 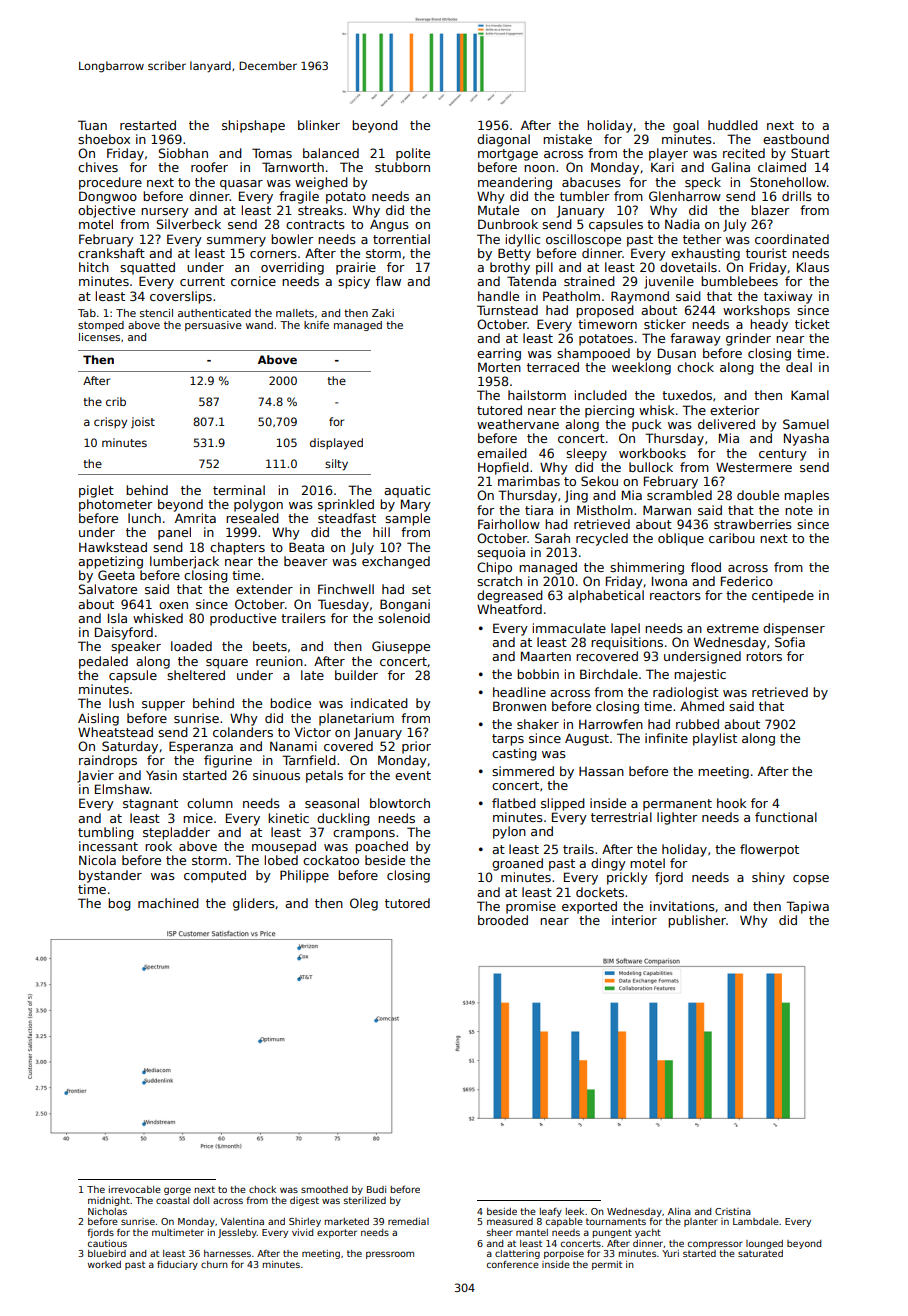 What do you see at coordinates (379, 703) in the screenshot?
I see `indicated` at bounding box center [379, 703].
